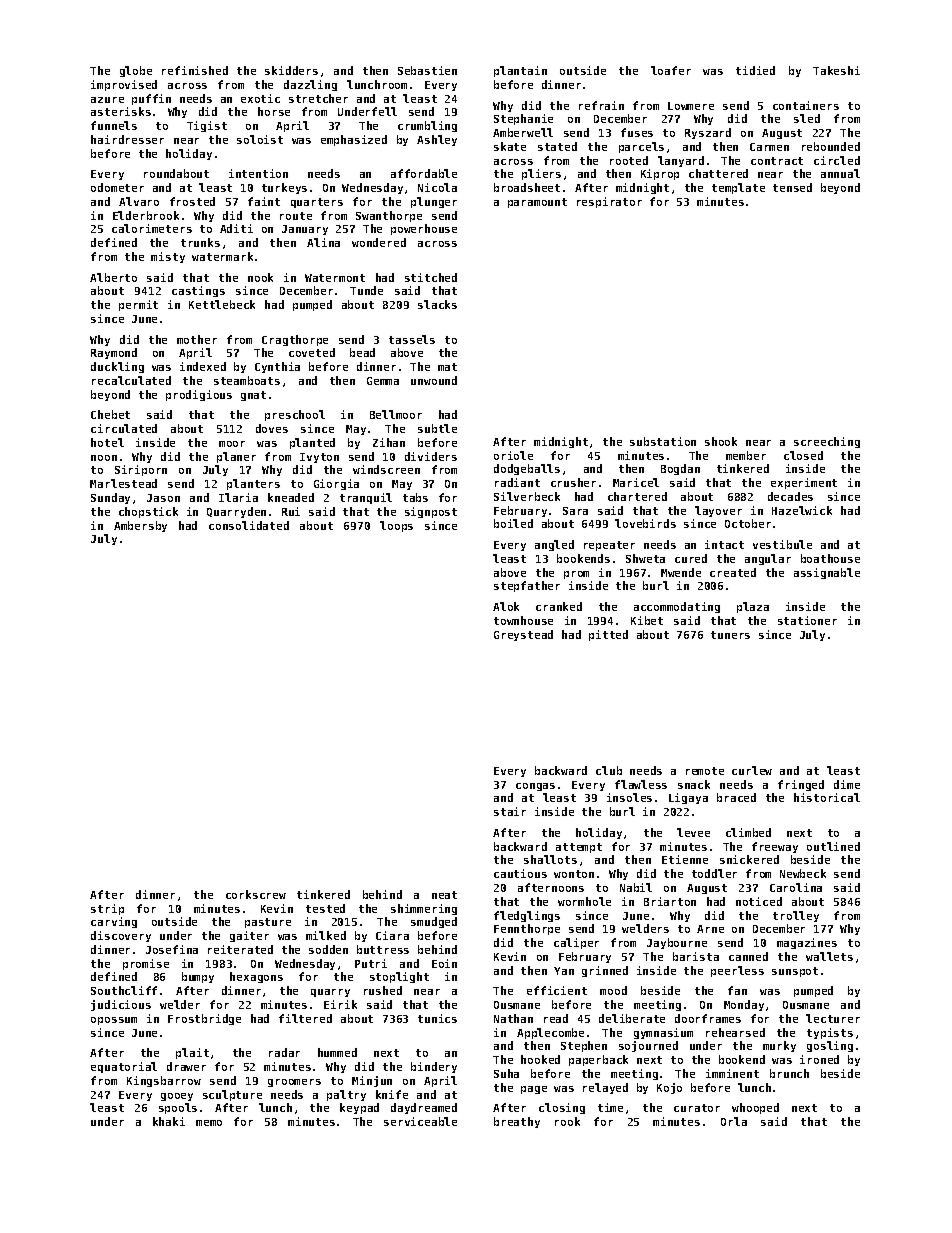 Image resolution: width=952 pixels, height=1233 pixels. I want to click on mat, so click(447, 367).
